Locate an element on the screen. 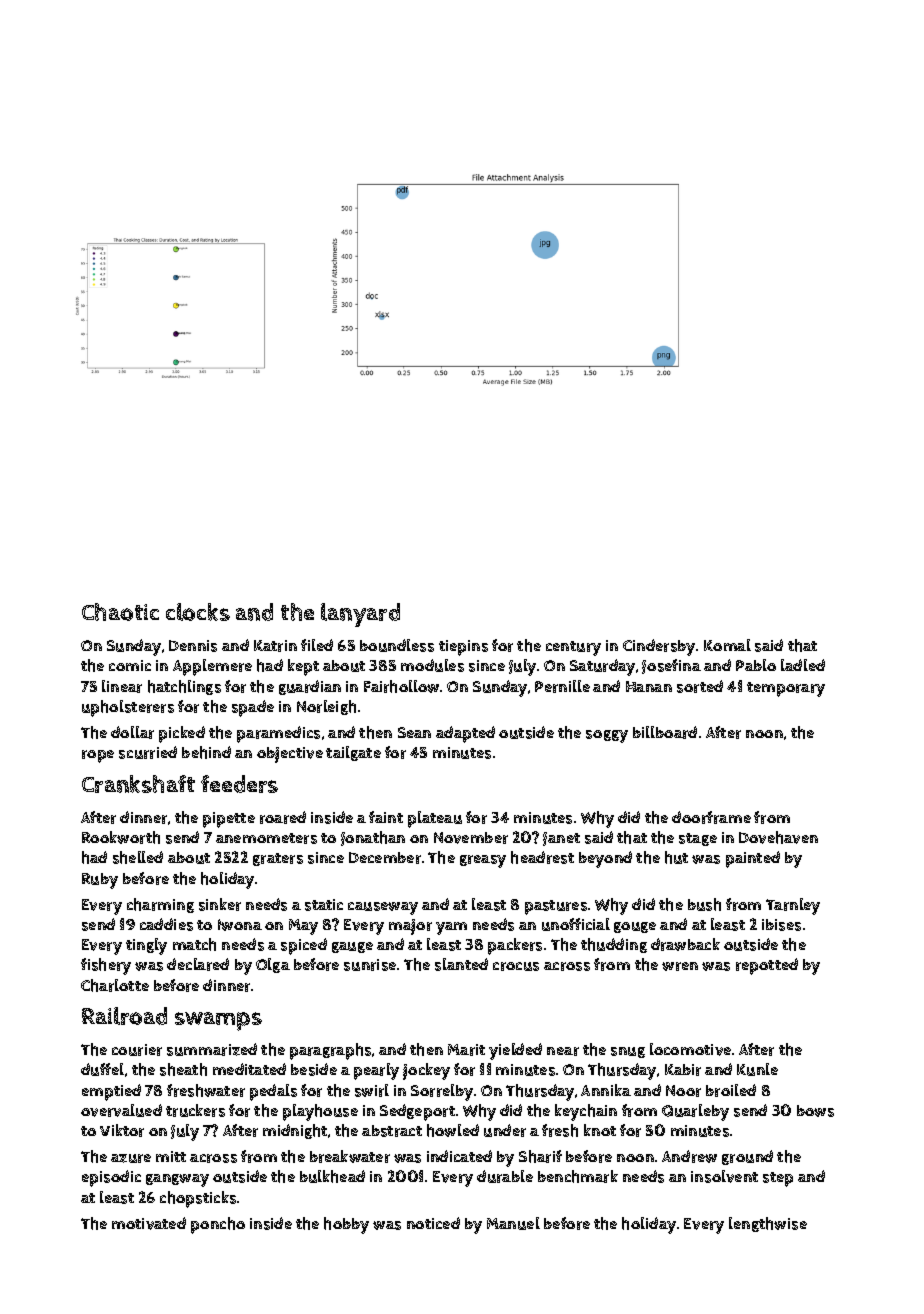  Kunle is located at coordinates (757, 1069).
